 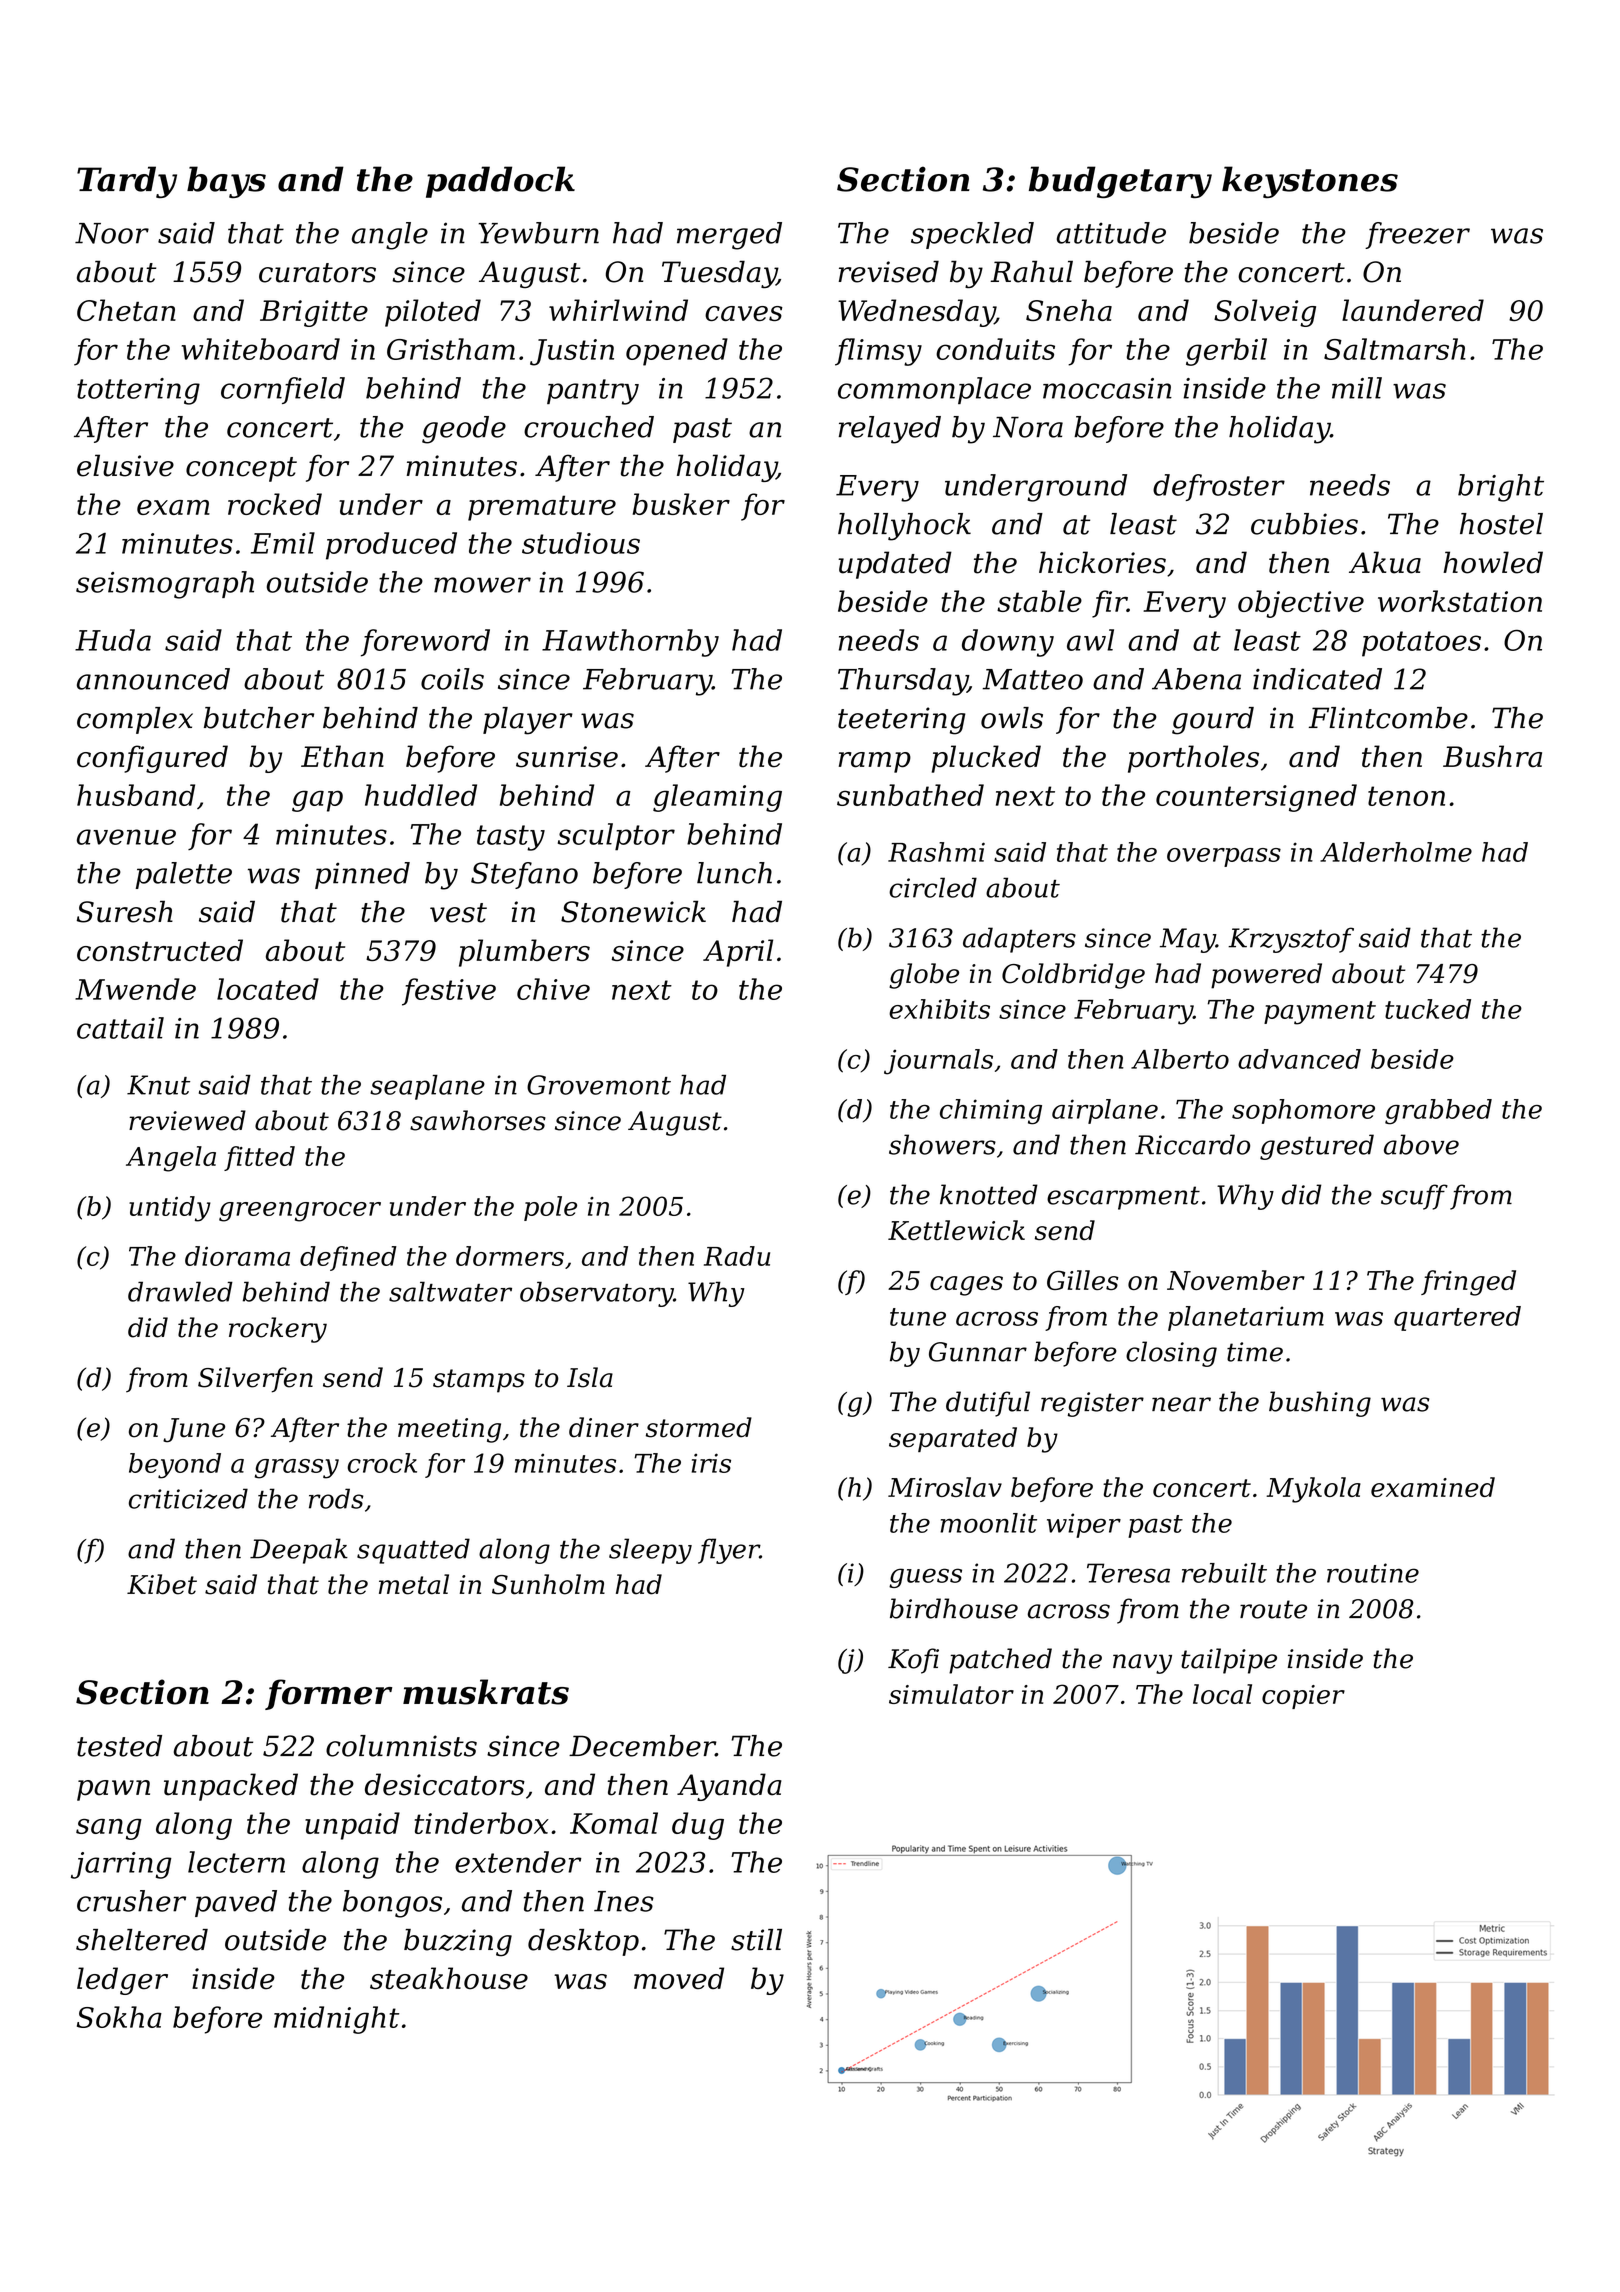 I want to click on circled, so click(x=933, y=887).
